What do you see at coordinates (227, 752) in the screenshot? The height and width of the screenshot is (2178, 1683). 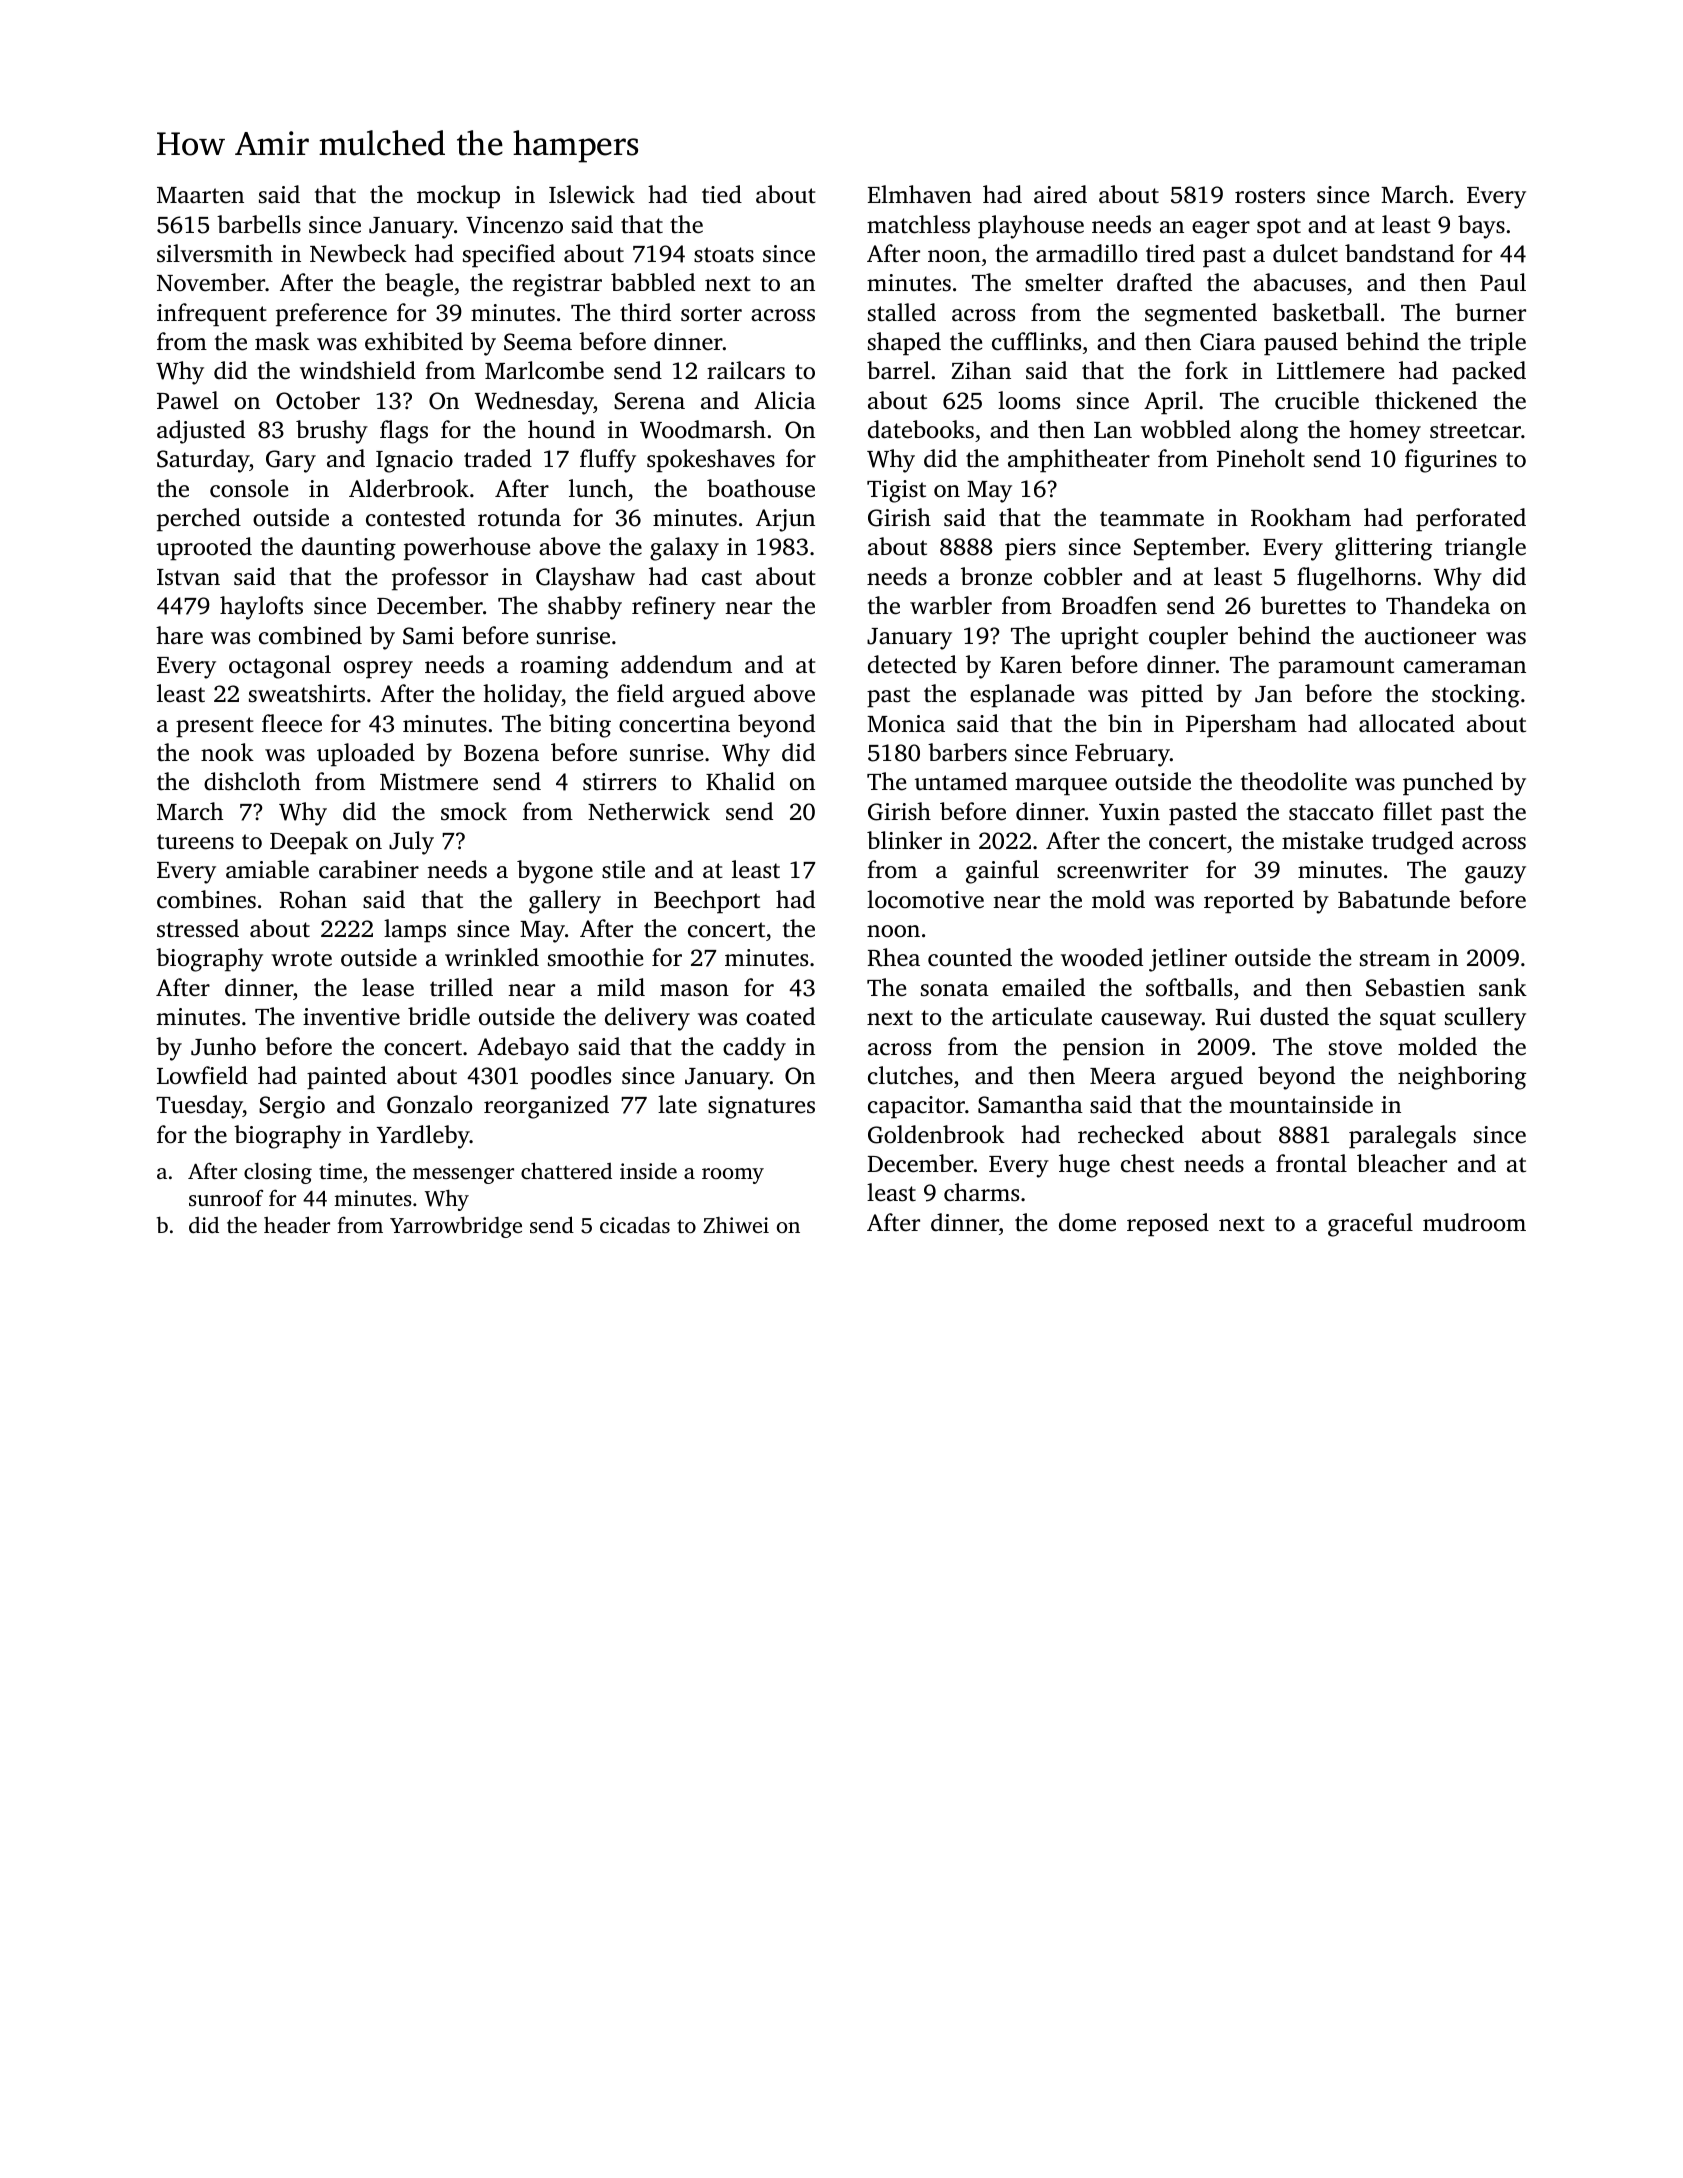 I see `nook` at bounding box center [227, 752].
